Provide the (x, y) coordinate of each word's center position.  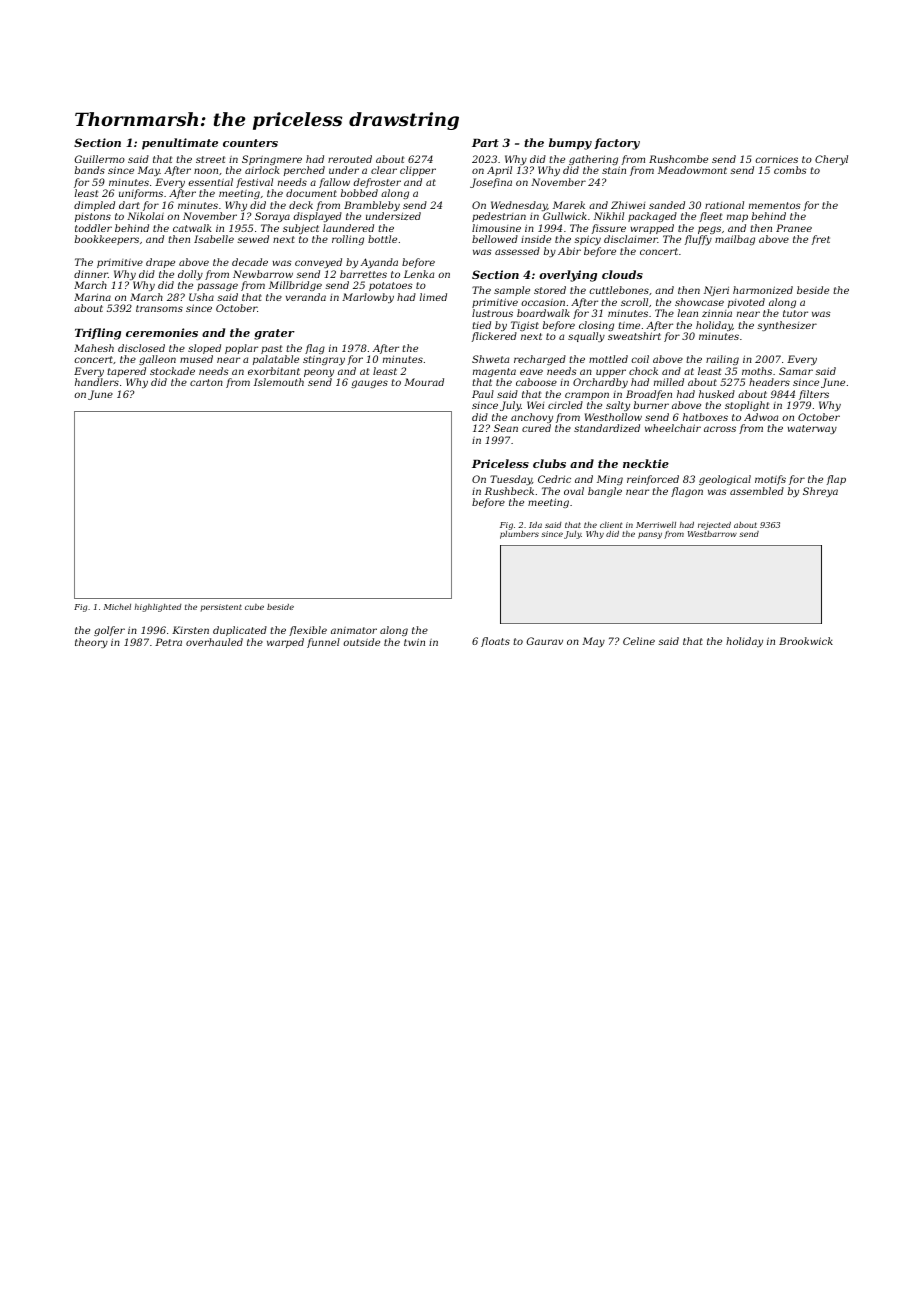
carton (206, 382)
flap (836, 480)
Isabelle (214, 239)
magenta (494, 372)
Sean (506, 428)
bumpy (570, 144)
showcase (699, 302)
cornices (776, 159)
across (720, 429)
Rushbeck (509, 491)
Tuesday (511, 480)
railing (722, 360)
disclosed (141, 348)
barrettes (363, 274)
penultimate (180, 144)
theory (91, 643)
